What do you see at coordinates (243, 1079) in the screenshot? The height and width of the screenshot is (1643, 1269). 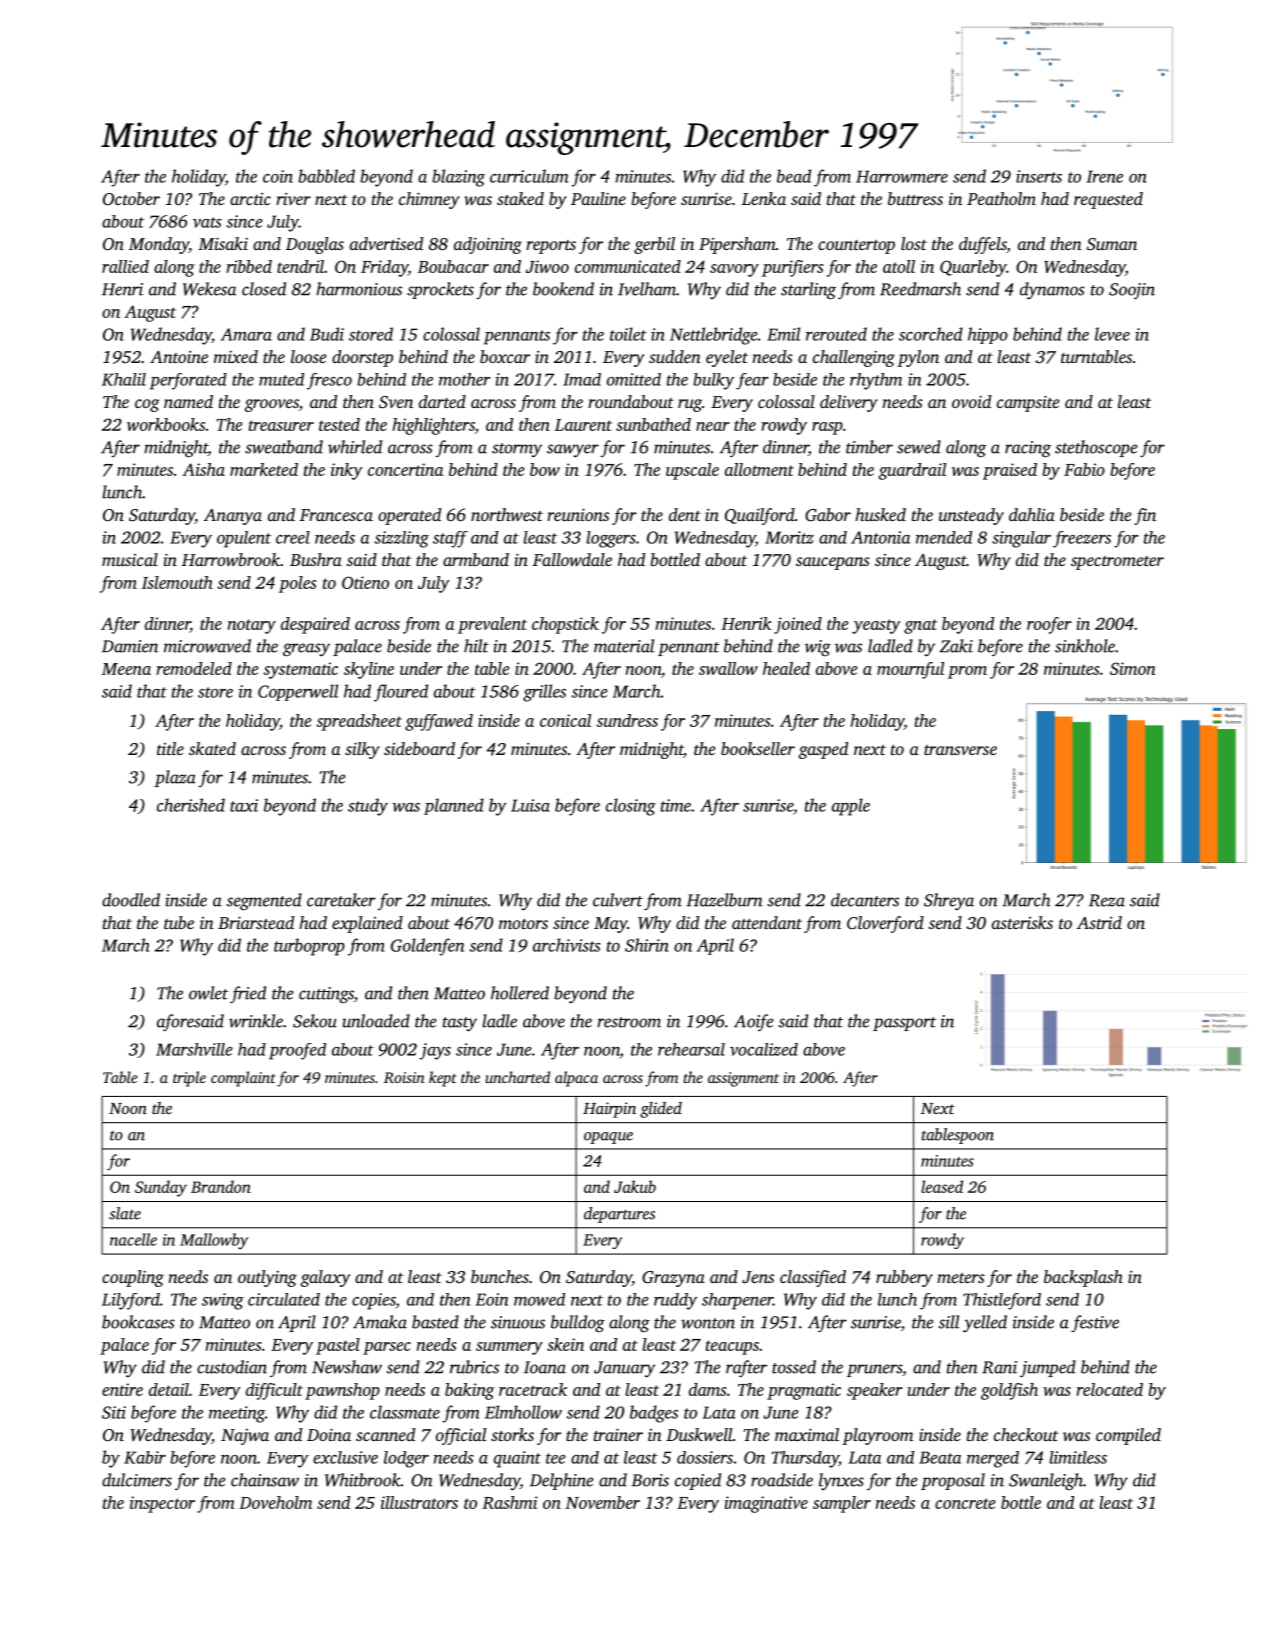 I see `complaint` at bounding box center [243, 1079].
